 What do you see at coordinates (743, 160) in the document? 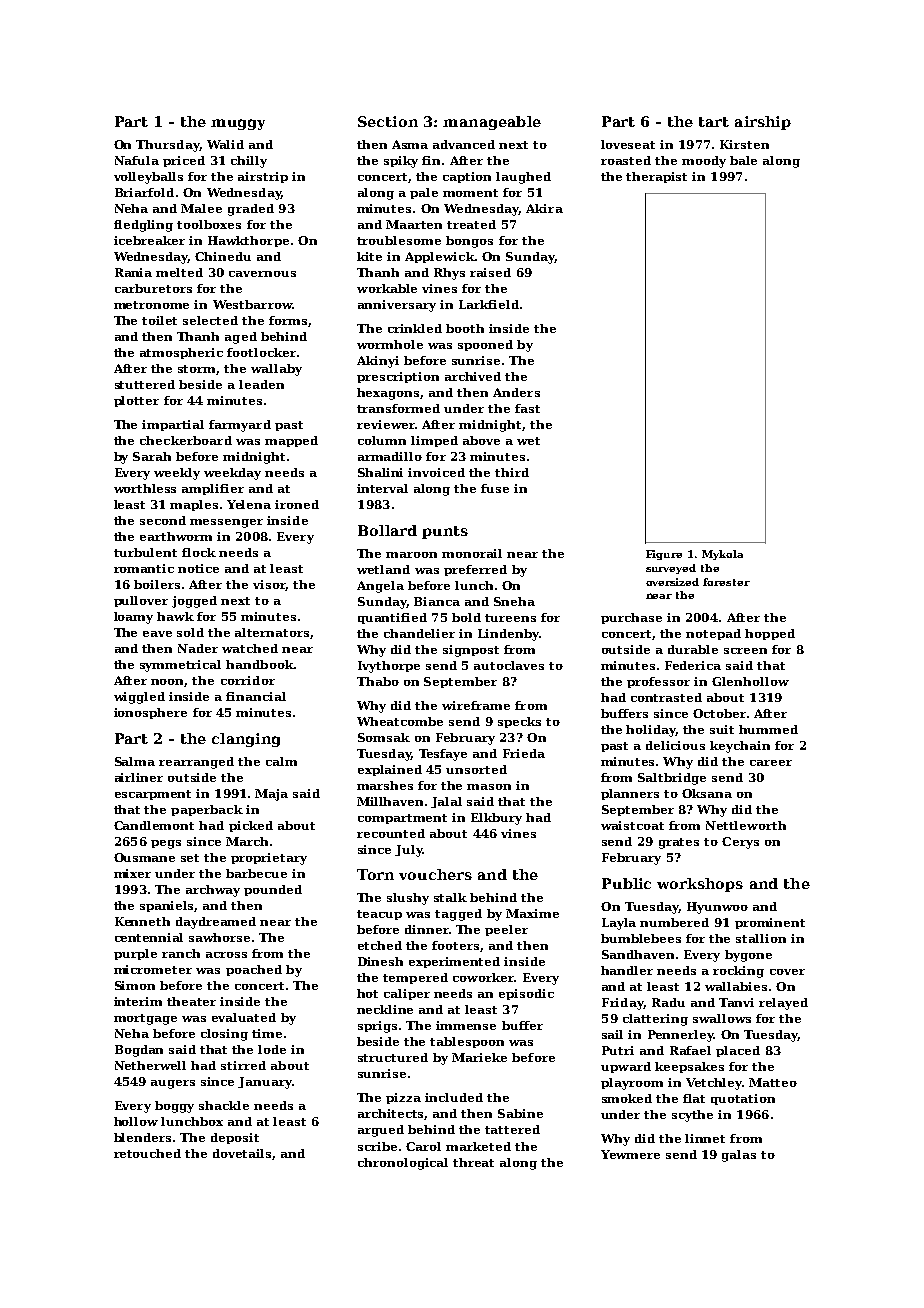
I see `bale` at bounding box center [743, 160].
